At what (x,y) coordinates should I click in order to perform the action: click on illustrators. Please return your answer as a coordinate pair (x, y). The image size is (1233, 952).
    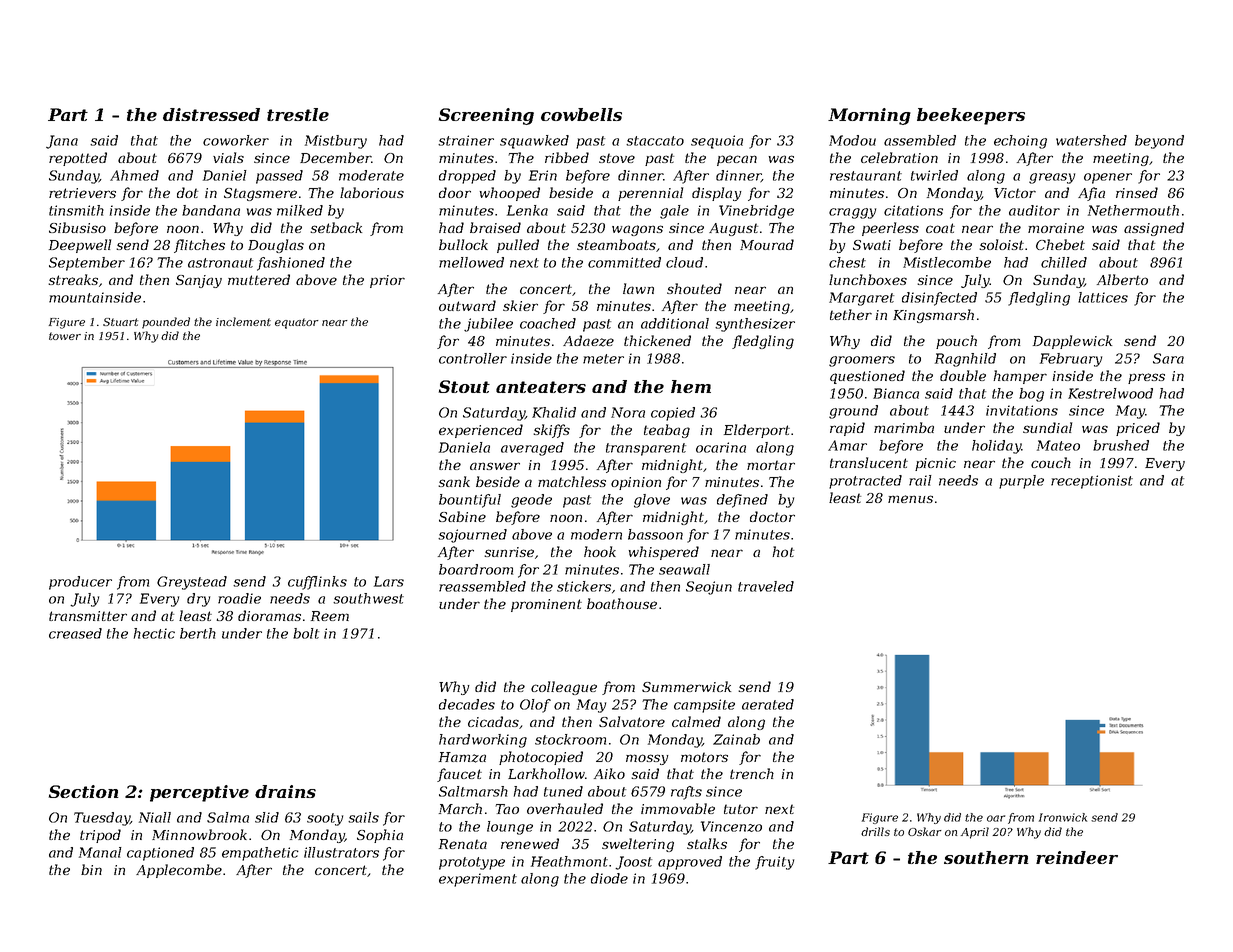
    Looking at the image, I should click on (341, 852).
